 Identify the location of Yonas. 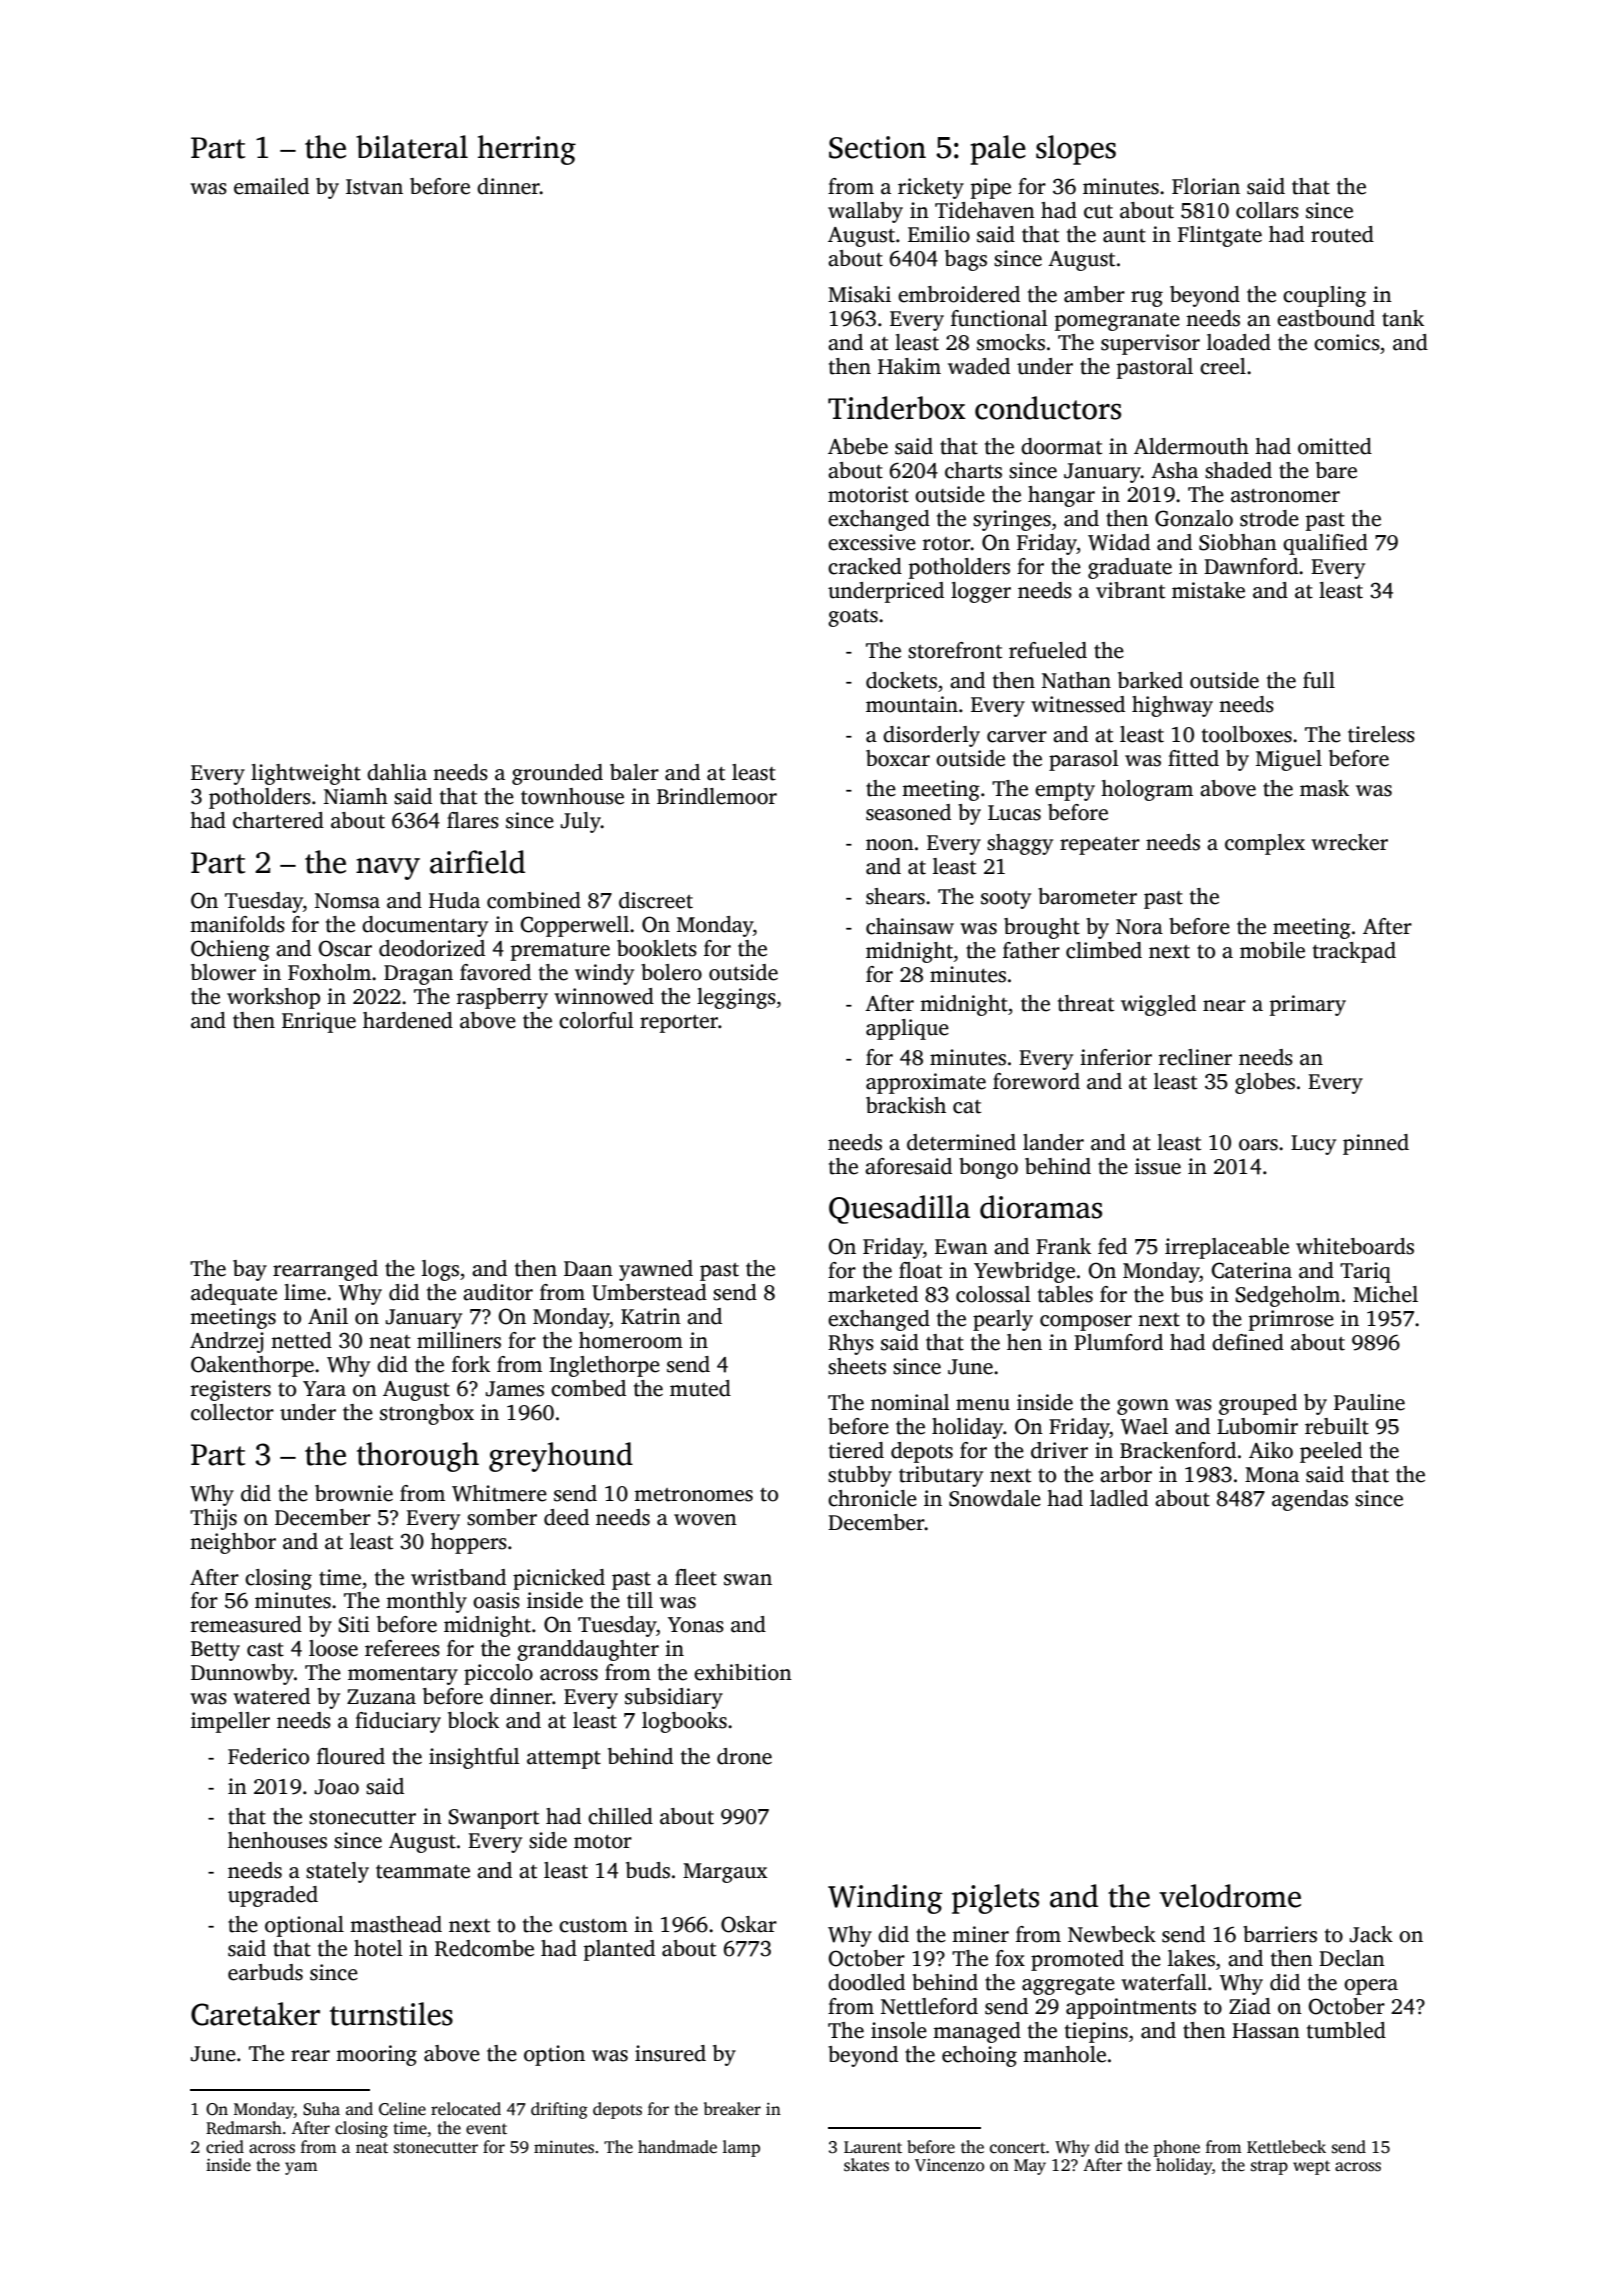
(696, 1625).
